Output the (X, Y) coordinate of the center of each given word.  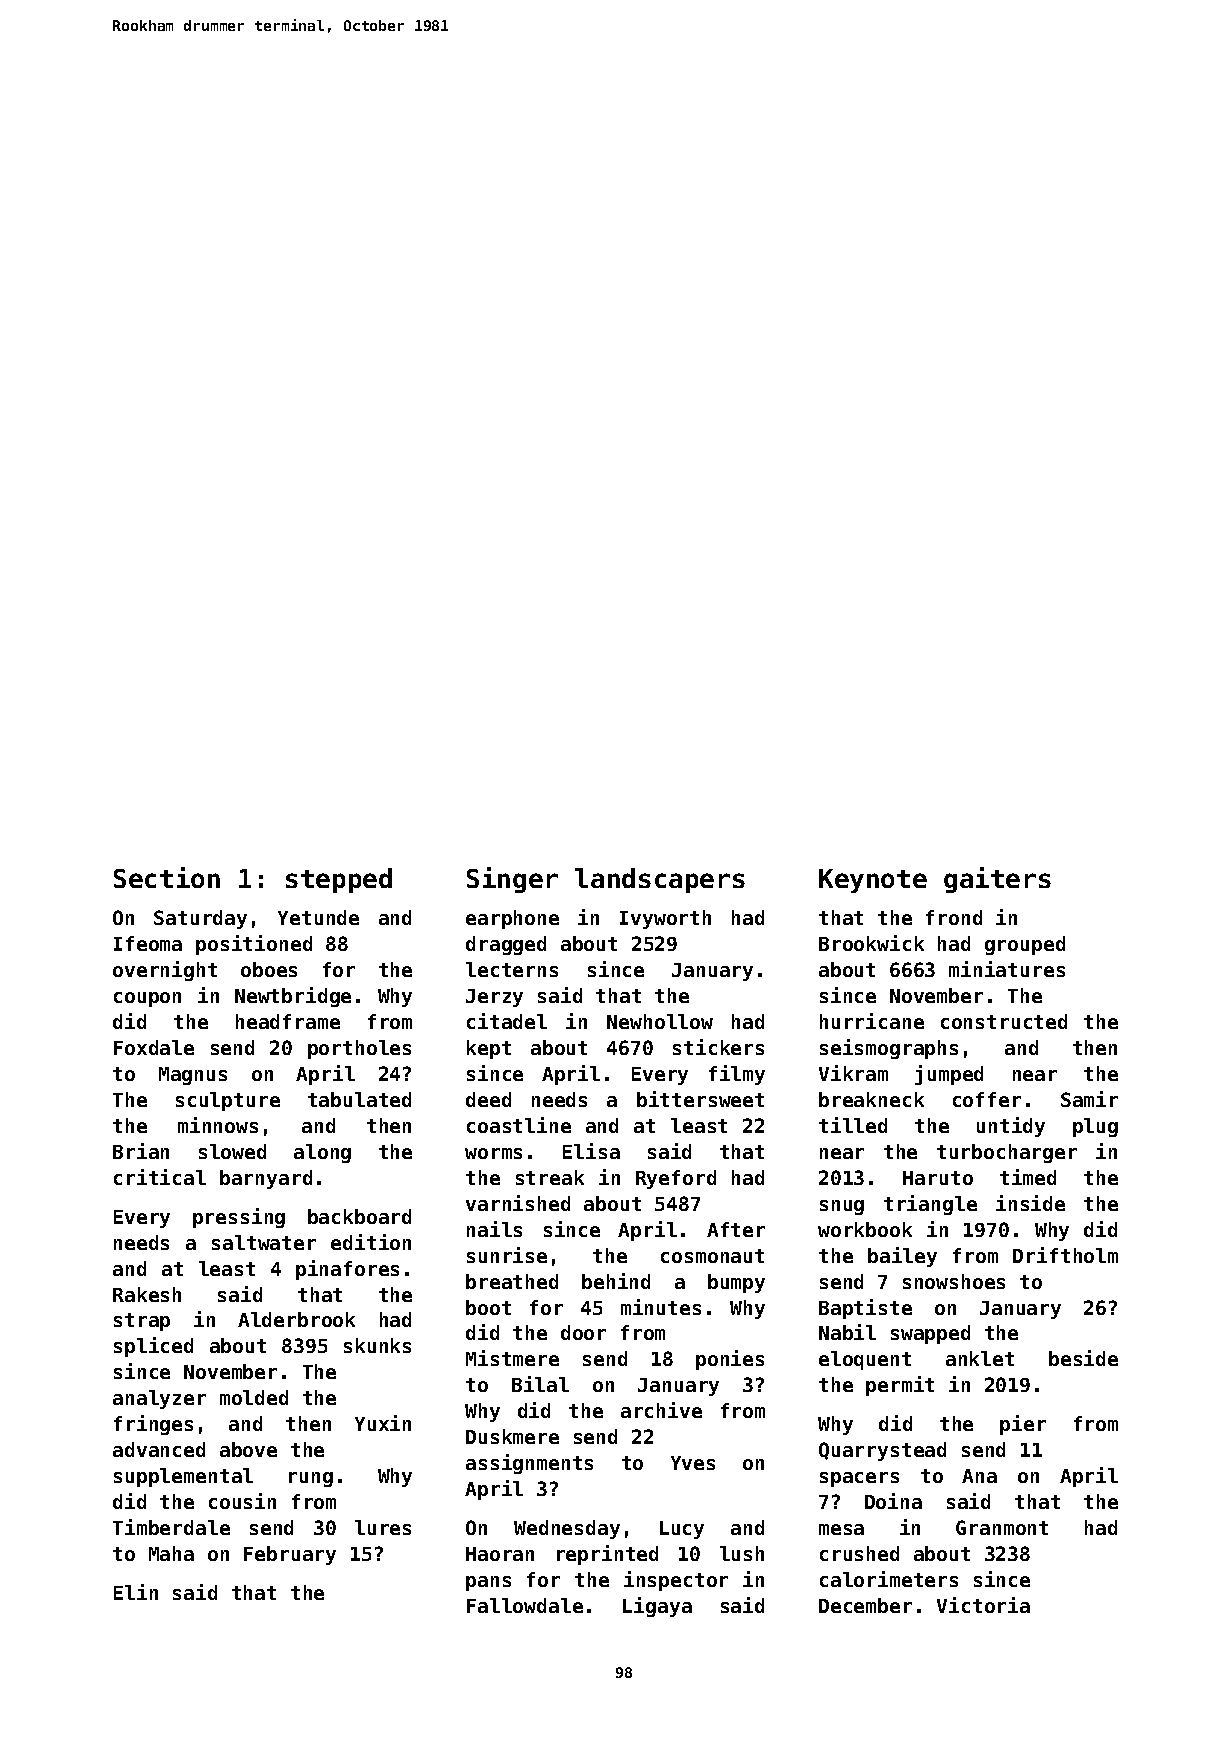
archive (661, 1410)
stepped (339, 880)
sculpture (228, 1101)
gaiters (997, 880)
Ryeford (676, 1179)
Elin (136, 1592)
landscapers (660, 880)
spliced (153, 1347)
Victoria (983, 1605)
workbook (865, 1229)
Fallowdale (525, 1605)
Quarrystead (882, 1451)
